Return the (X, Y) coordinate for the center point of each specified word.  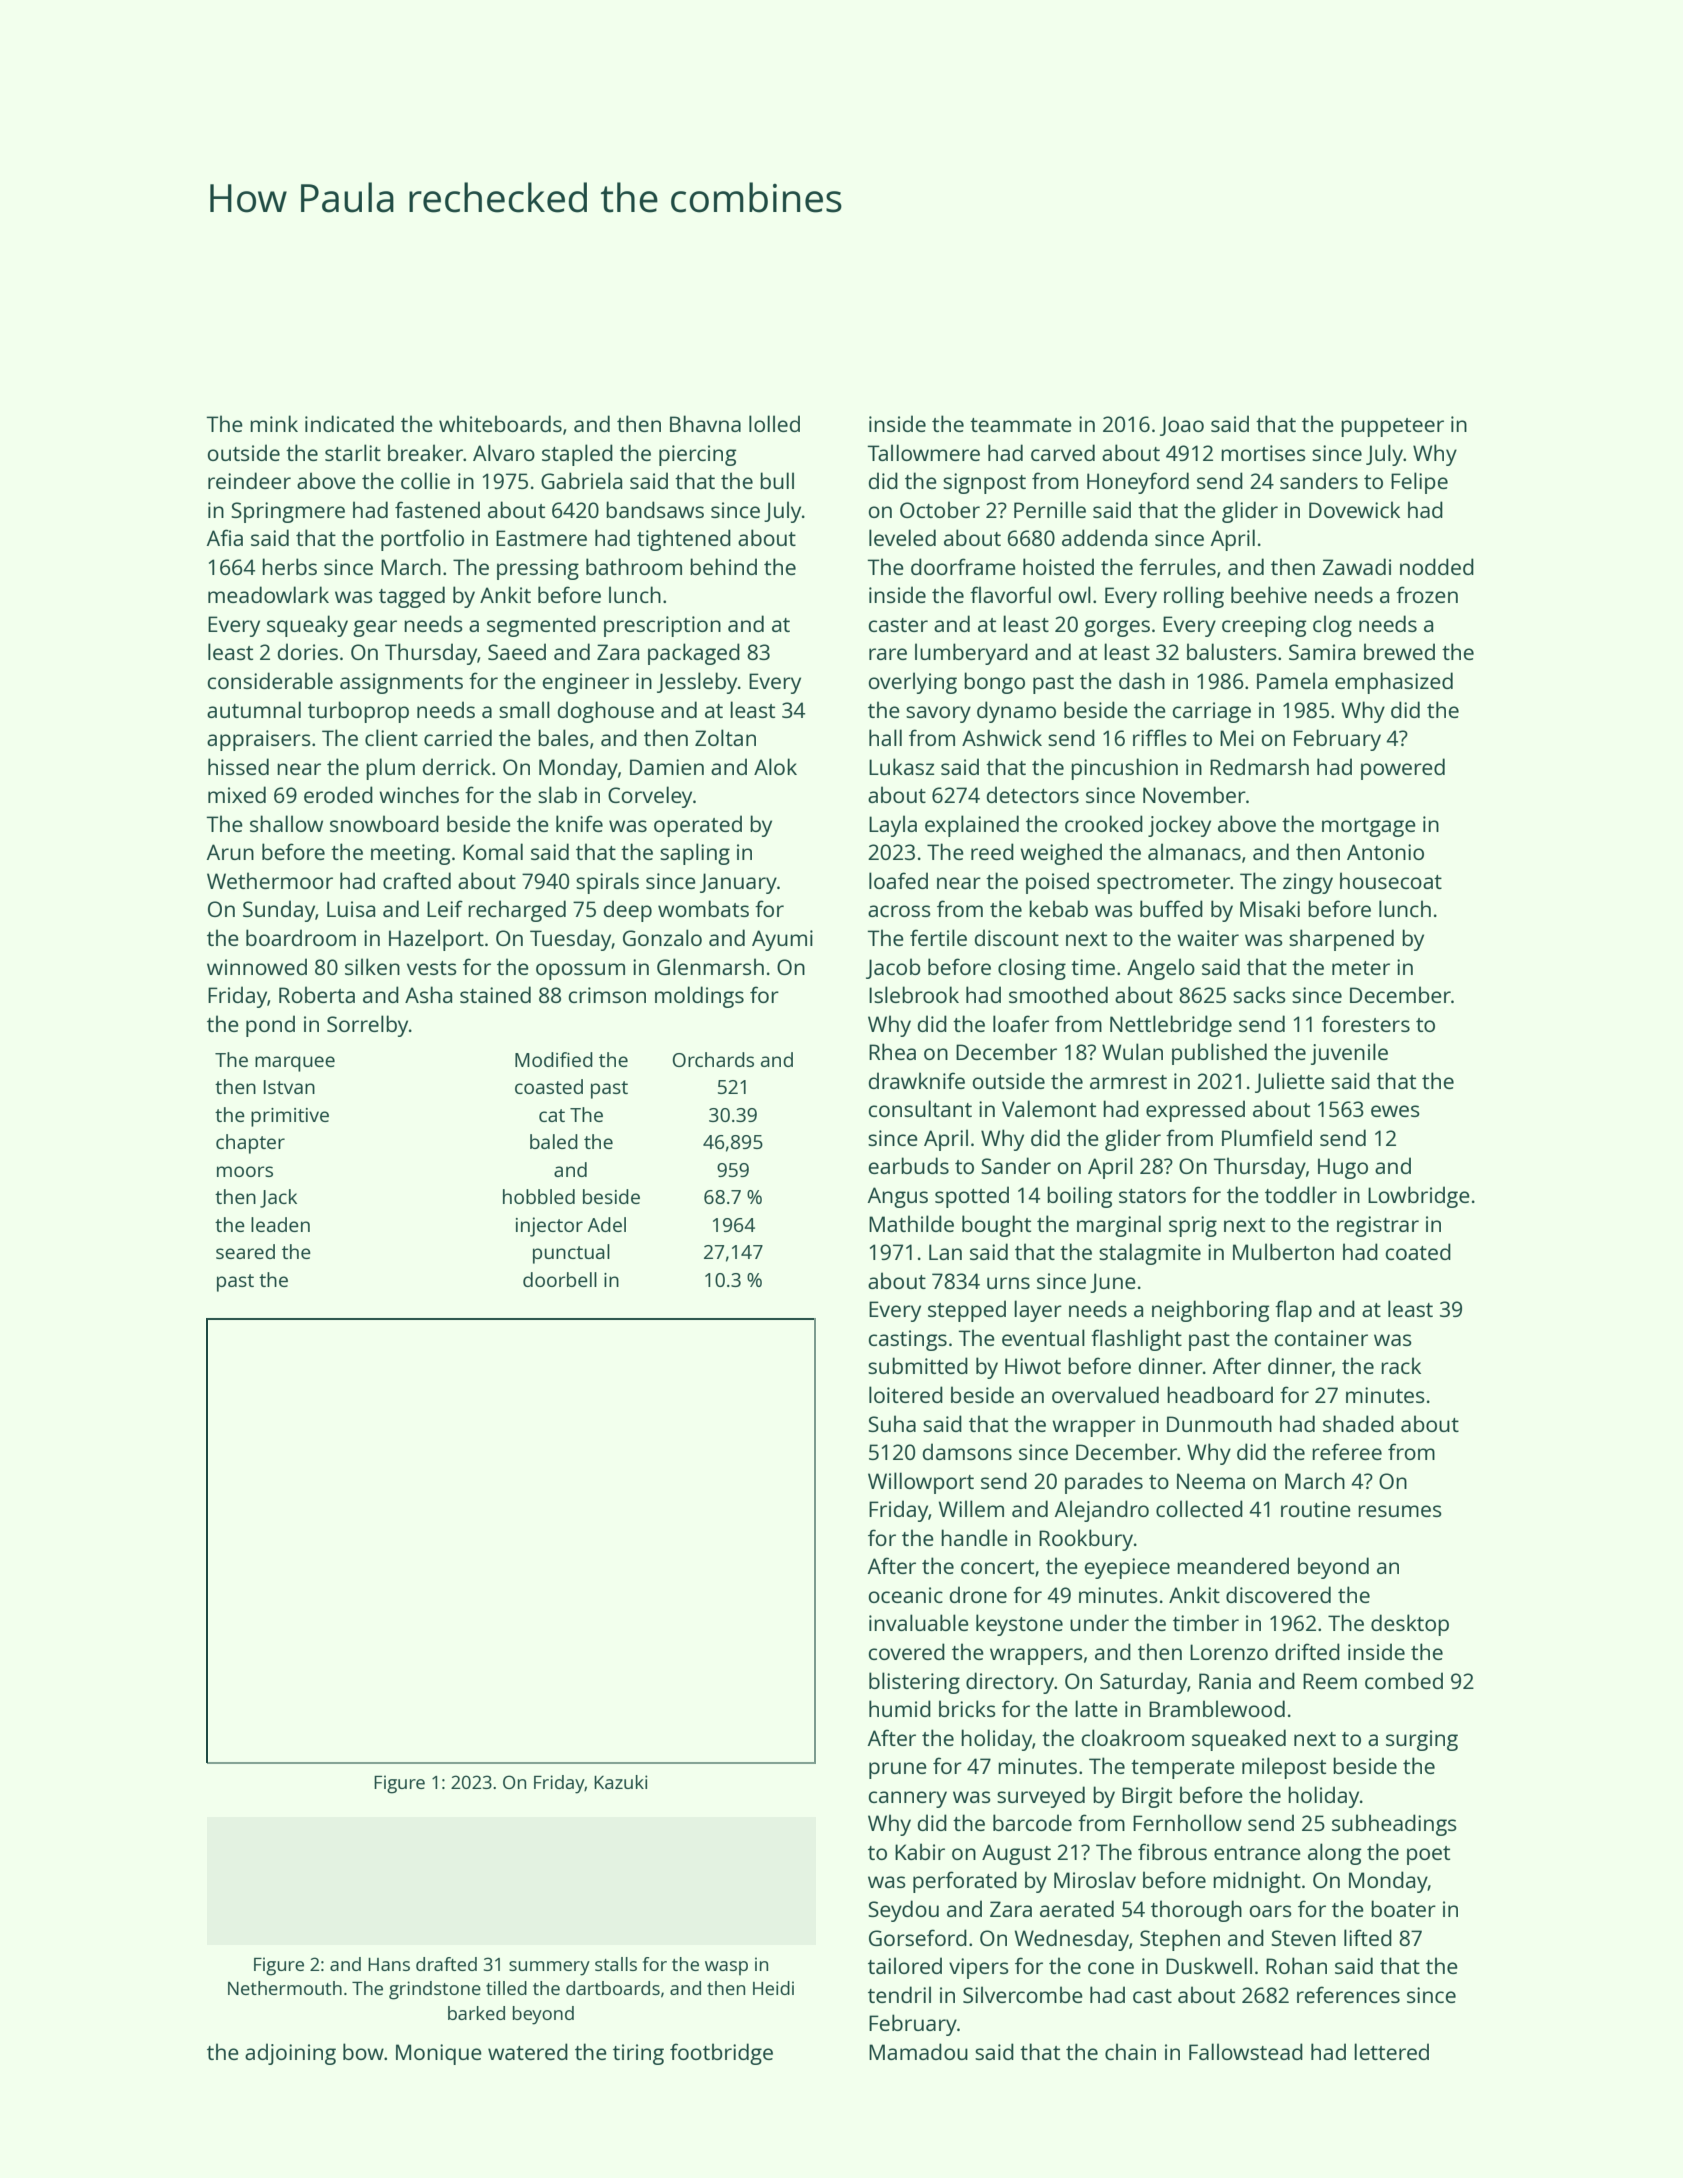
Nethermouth (285, 1988)
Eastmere (541, 538)
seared (245, 1251)
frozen (1427, 594)
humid (900, 1708)
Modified (554, 1059)
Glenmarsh (710, 966)
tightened (684, 540)
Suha (892, 1423)
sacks (1259, 994)
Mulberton (1283, 1251)
